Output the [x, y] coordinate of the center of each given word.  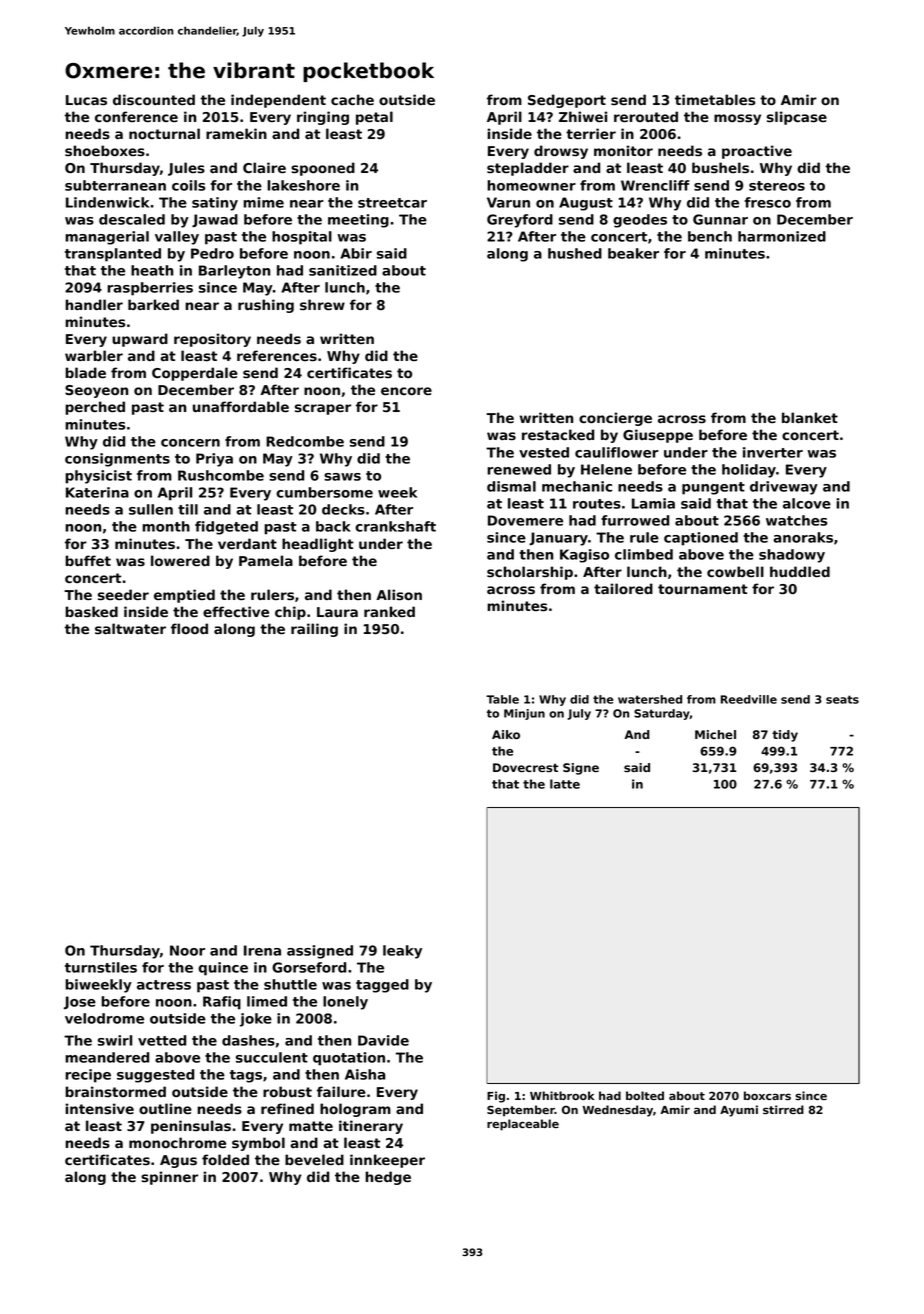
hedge [388, 1178]
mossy [737, 119]
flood [189, 628]
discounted [154, 100]
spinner [169, 1178]
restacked [558, 435]
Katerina [97, 492]
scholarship [530, 573]
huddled [800, 571]
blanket [810, 417]
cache [352, 99]
